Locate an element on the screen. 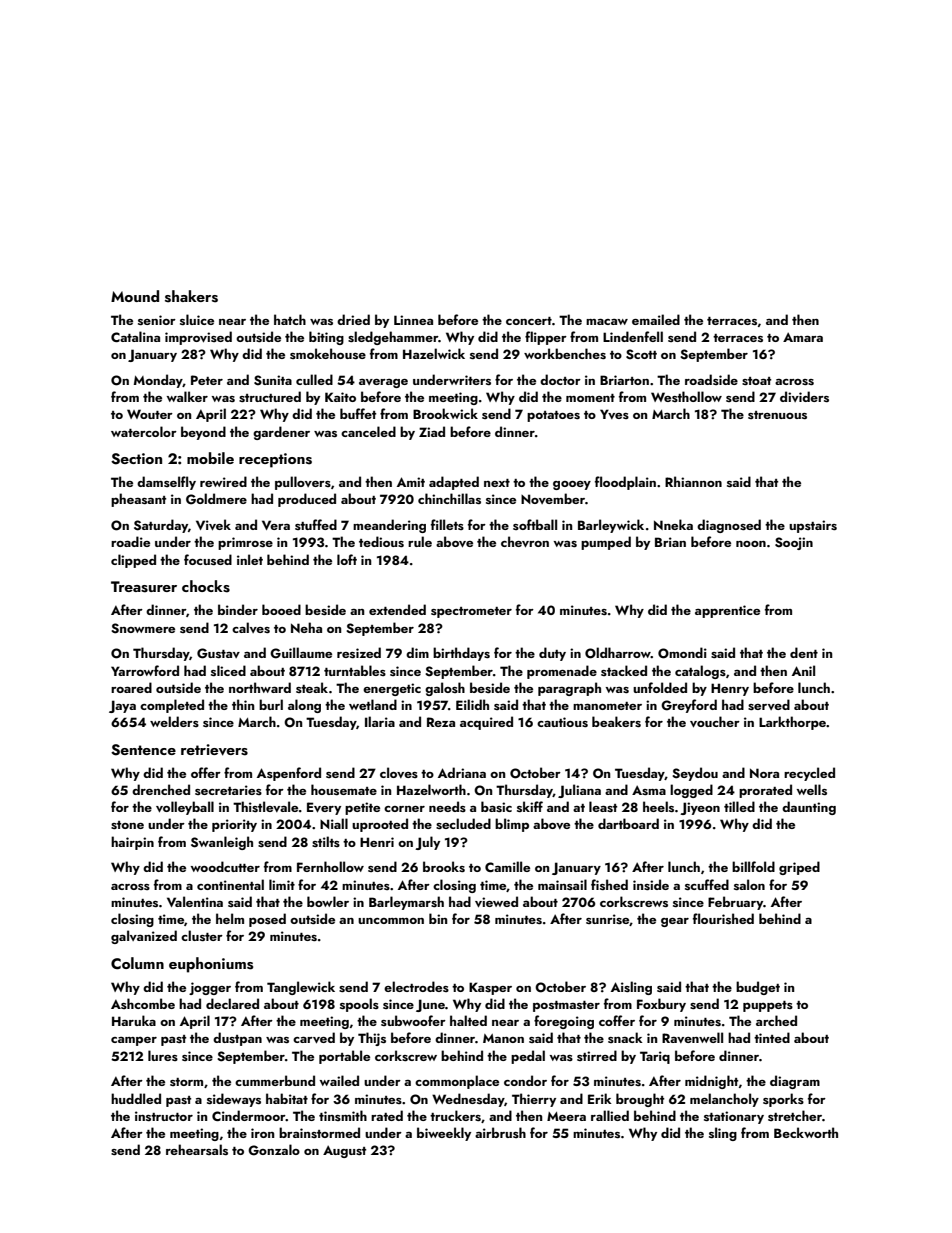  instructor is located at coordinates (164, 1116).
